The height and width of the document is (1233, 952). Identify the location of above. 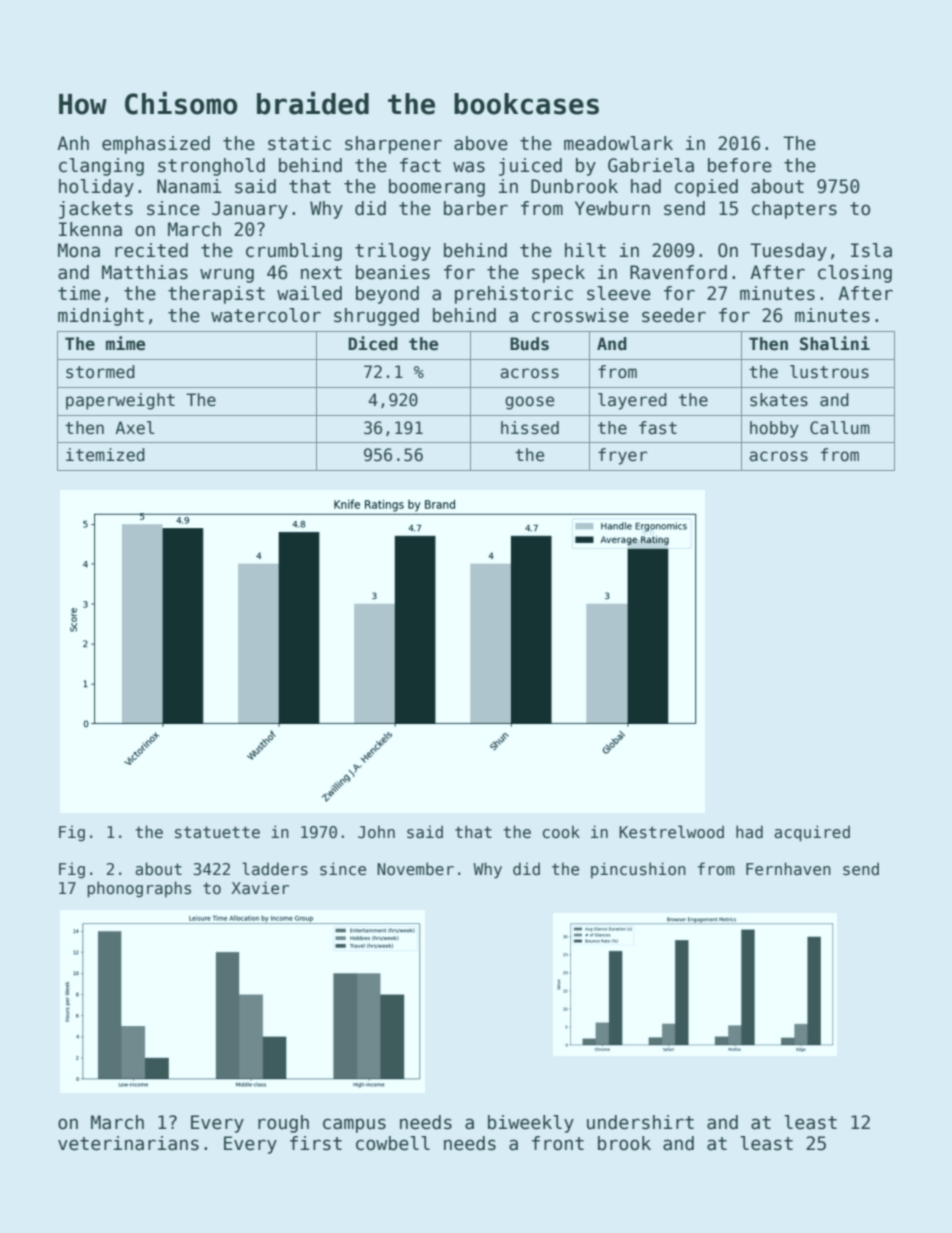
(481, 143).
